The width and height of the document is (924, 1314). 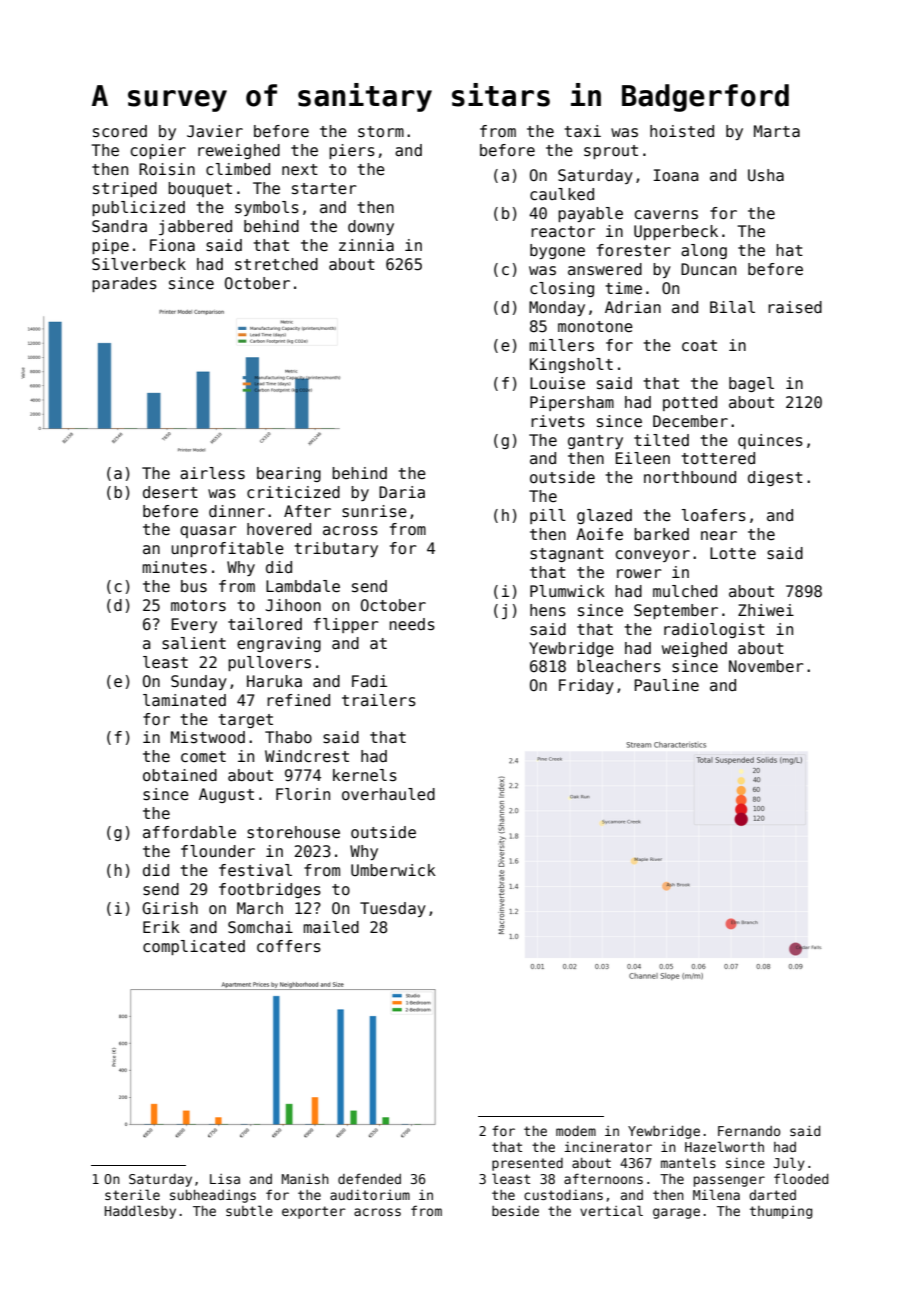 What do you see at coordinates (289, 474) in the document?
I see `bearing` at bounding box center [289, 474].
